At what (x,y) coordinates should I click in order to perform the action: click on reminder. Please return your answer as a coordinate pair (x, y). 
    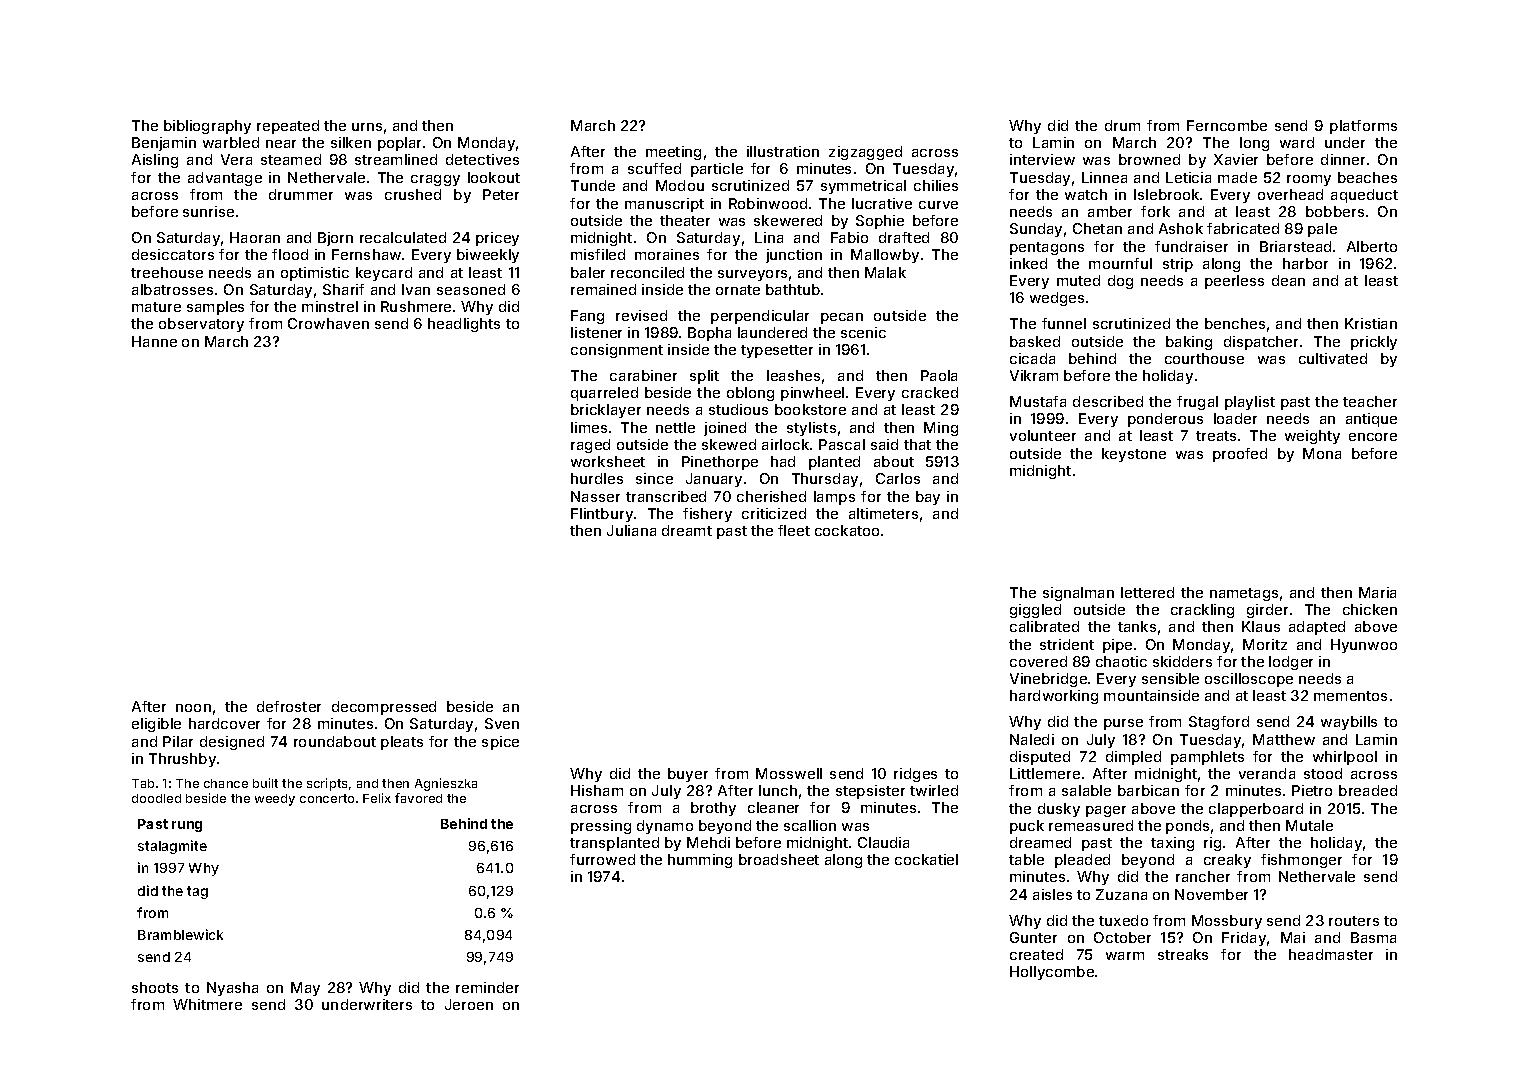
    Looking at the image, I should click on (487, 987).
